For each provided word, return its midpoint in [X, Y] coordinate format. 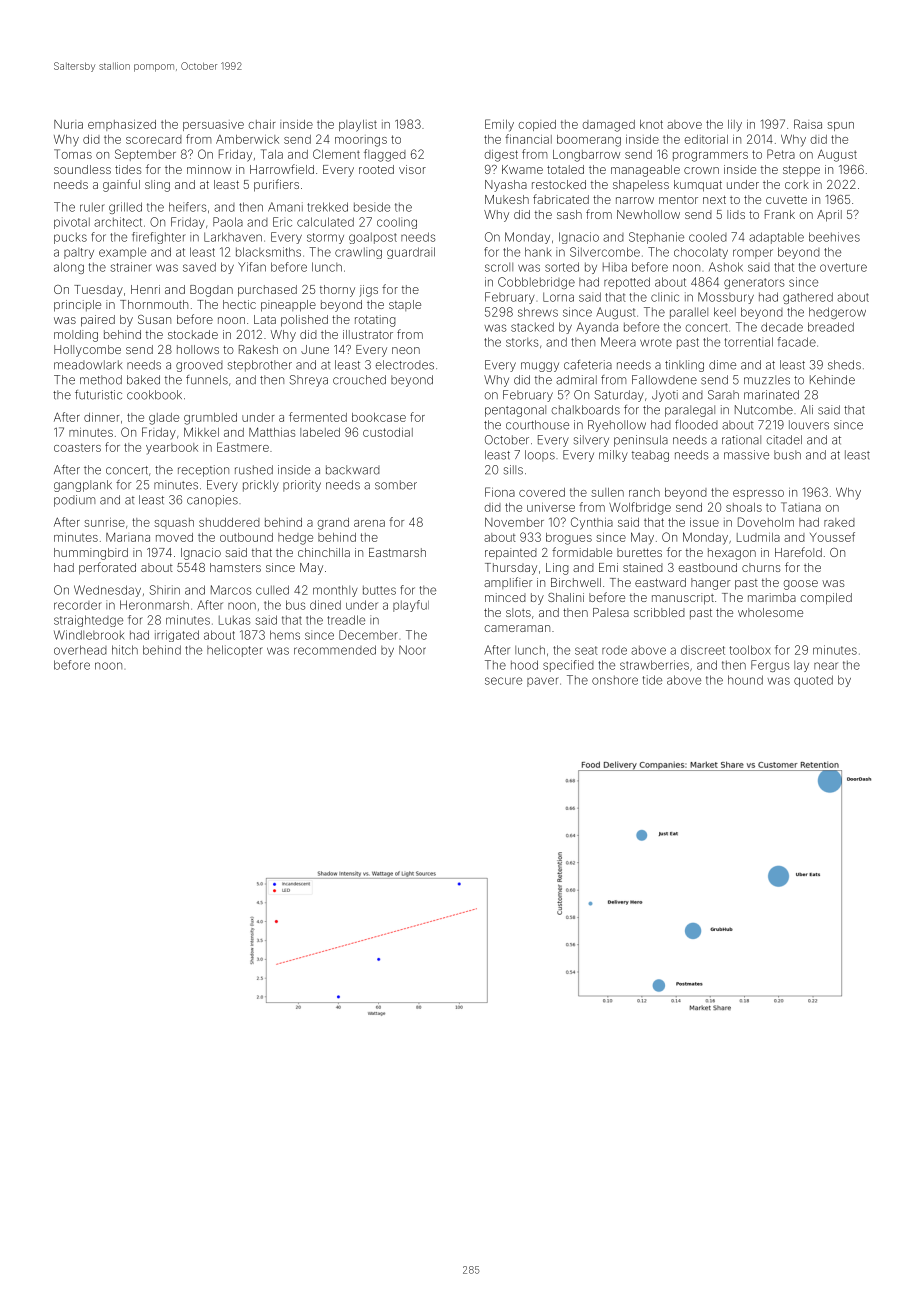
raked [839, 522]
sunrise [104, 522]
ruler [92, 207]
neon [406, 350]
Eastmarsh [397, 552]
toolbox [750, 650]
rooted [376, 169]
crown [701, 170]
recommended [335, 650]
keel [725, 312]
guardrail [411, 253]
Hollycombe [87, 351]
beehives [834, 237]
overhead [80, 650]
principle [77, 306]
